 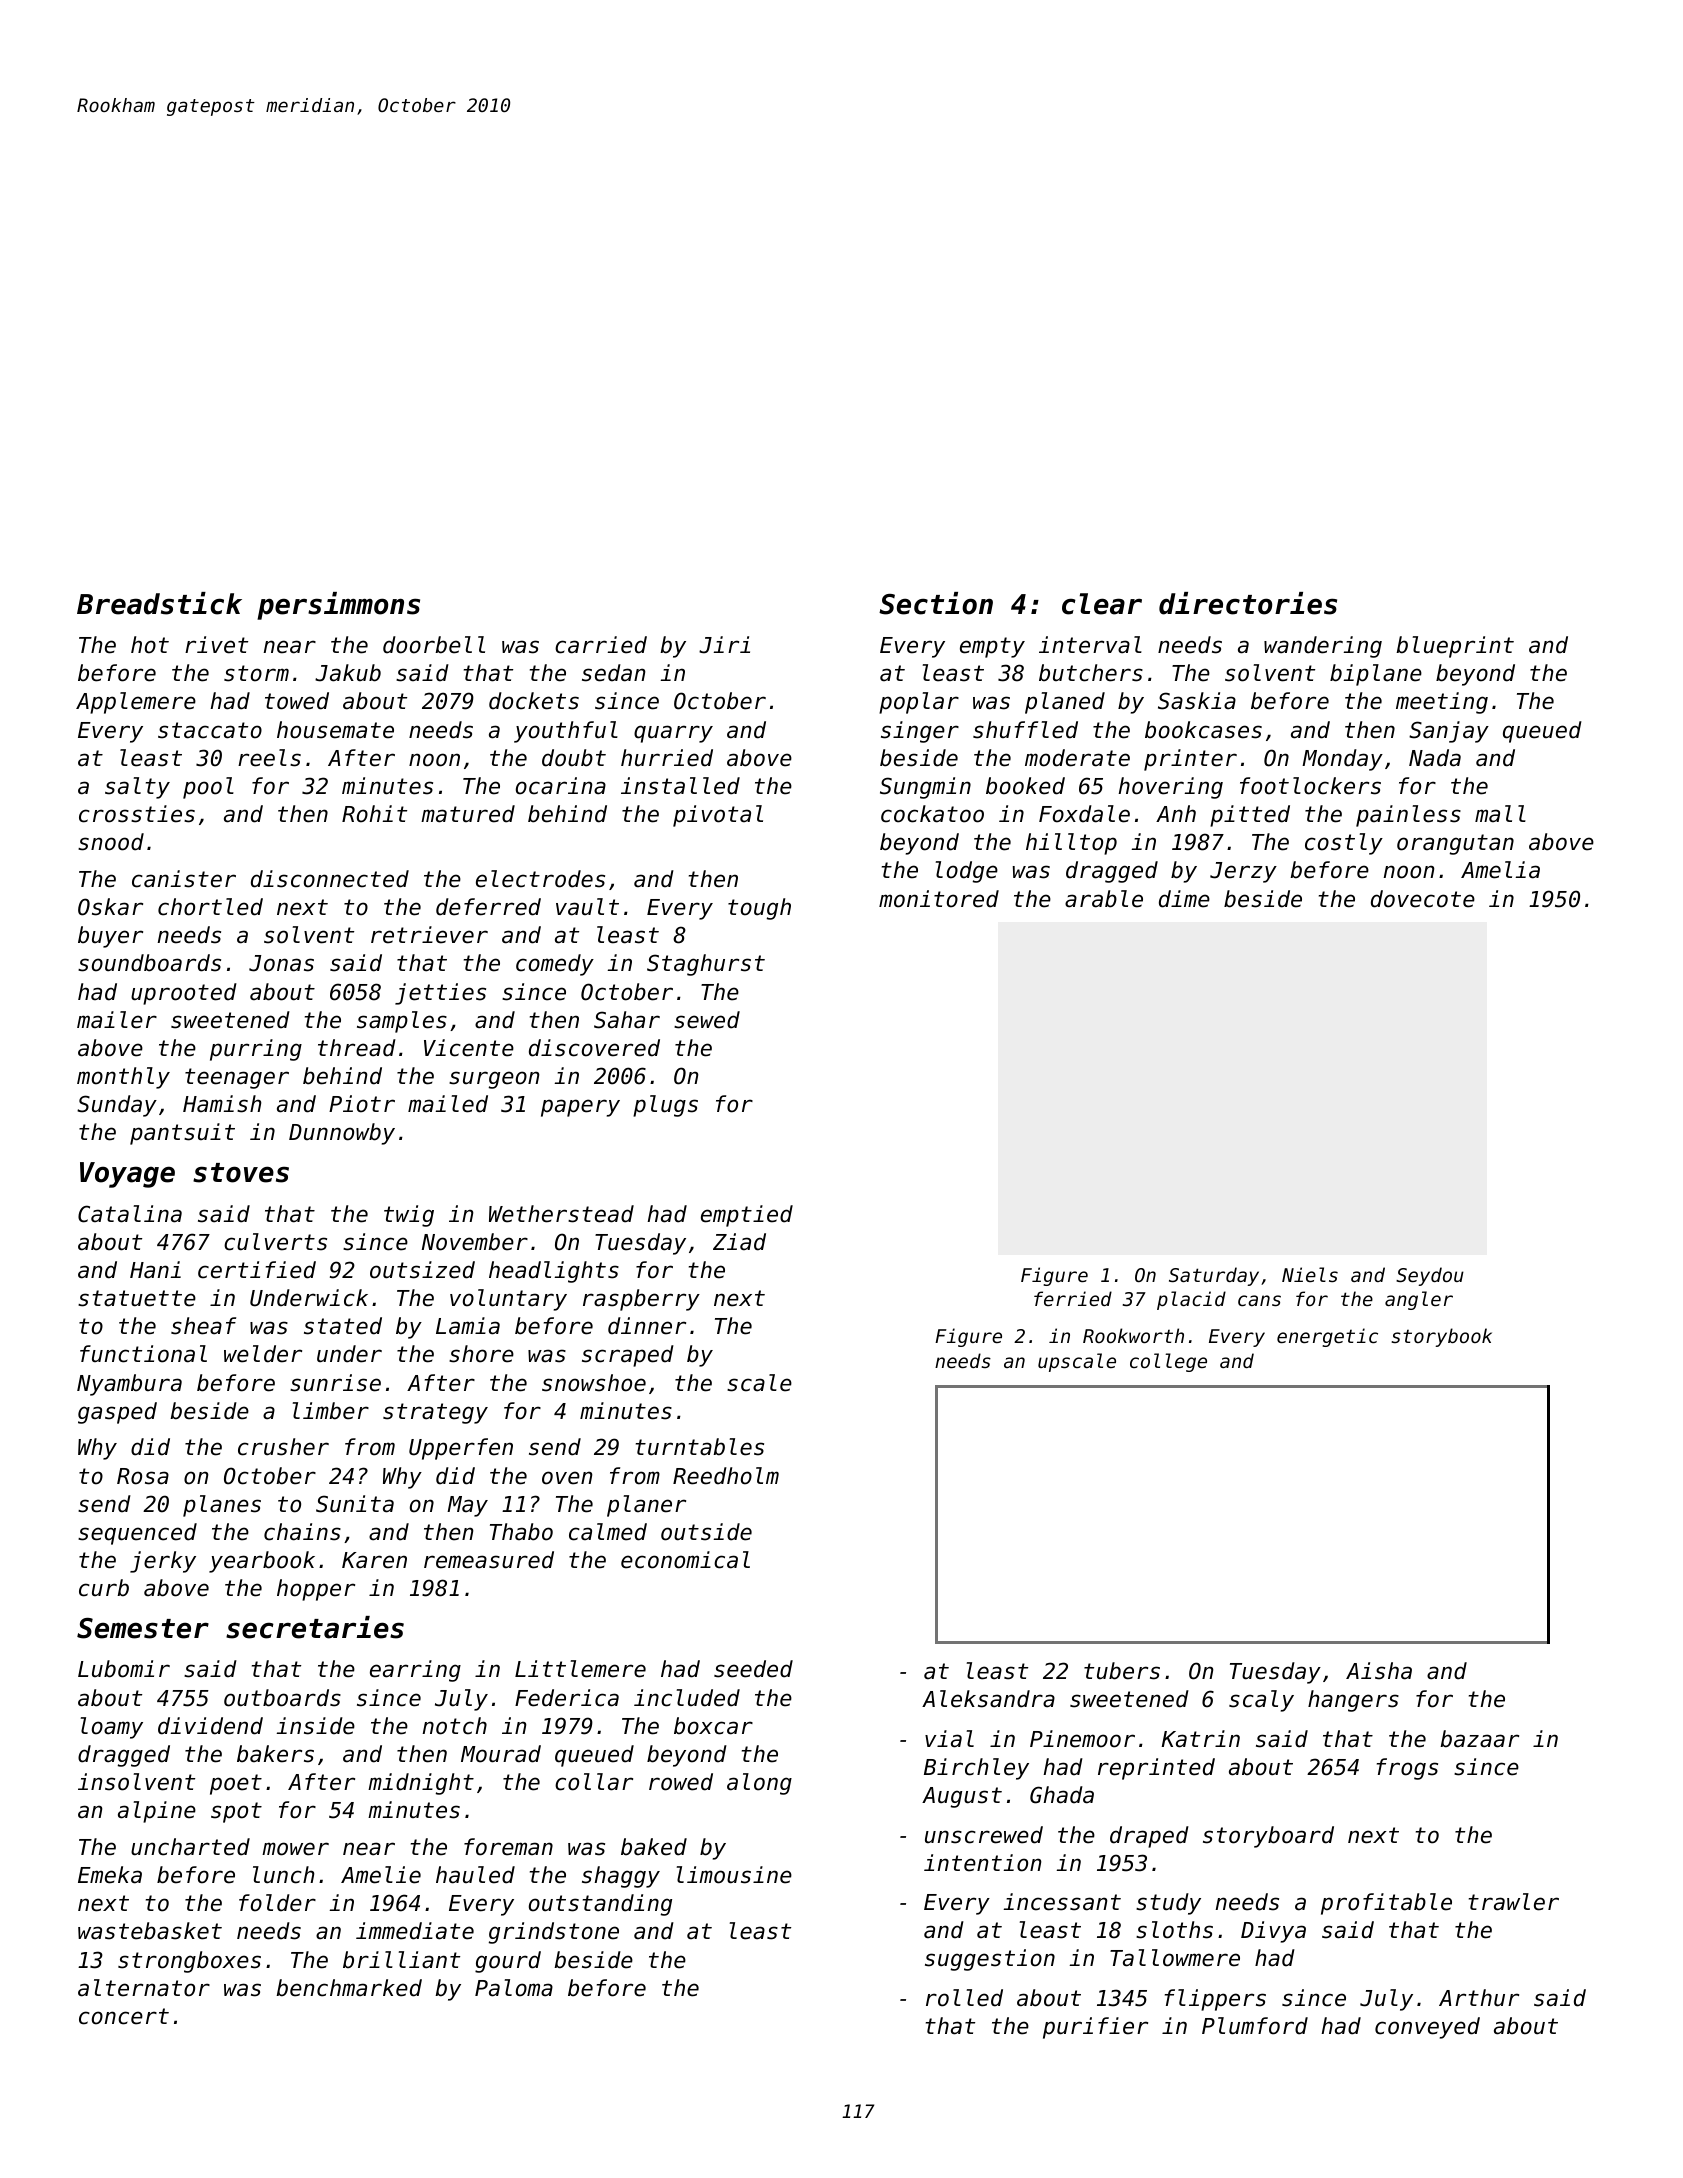 What do you see at coordinates (1310, 786) in the screenshot?
I see `footlockers` at bounding box center [1310, 786].
